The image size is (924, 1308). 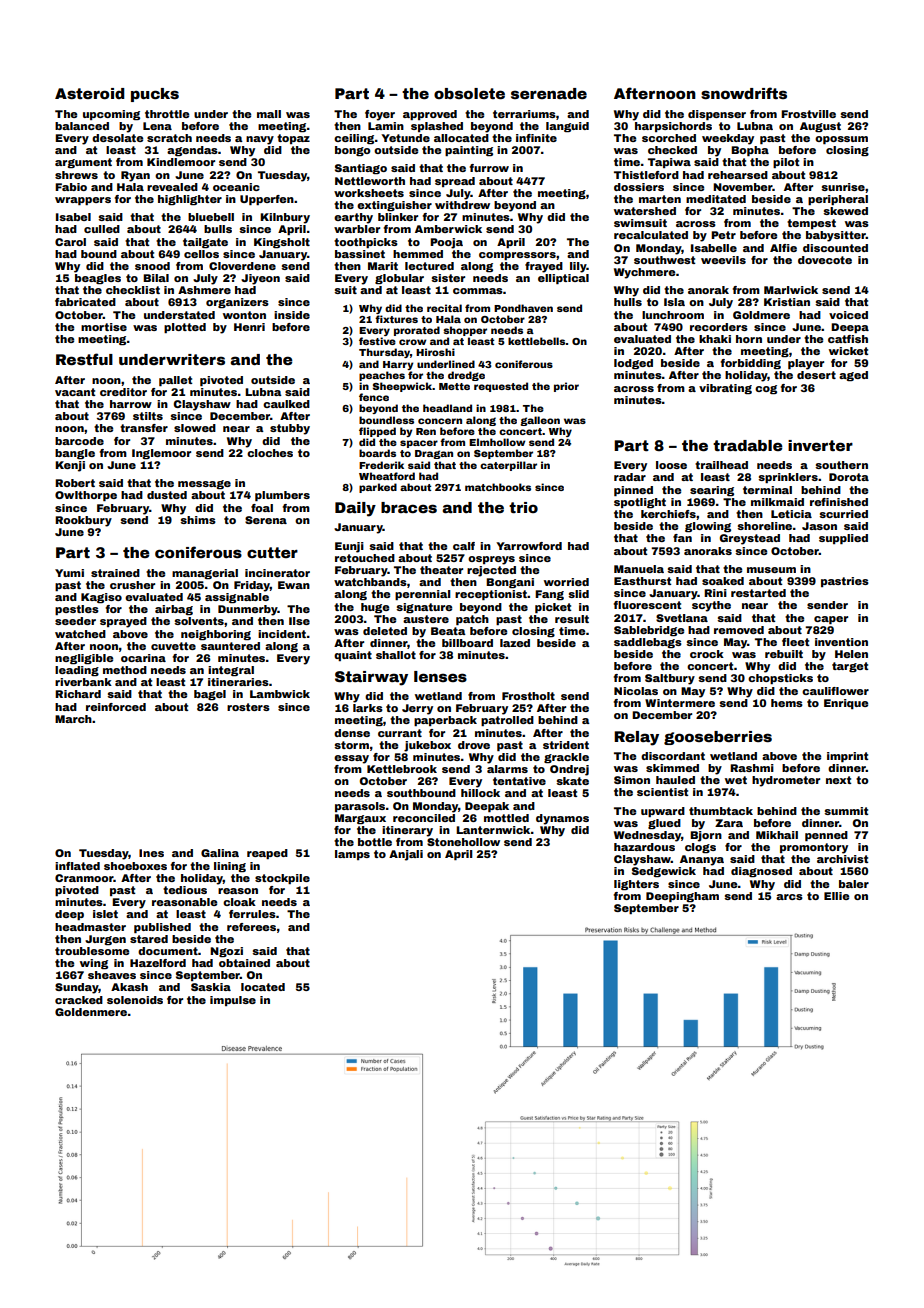 What do you see at coordinates (155, 95) in the screenshot?
I see `pucks` at bounding box center [155, 95].
